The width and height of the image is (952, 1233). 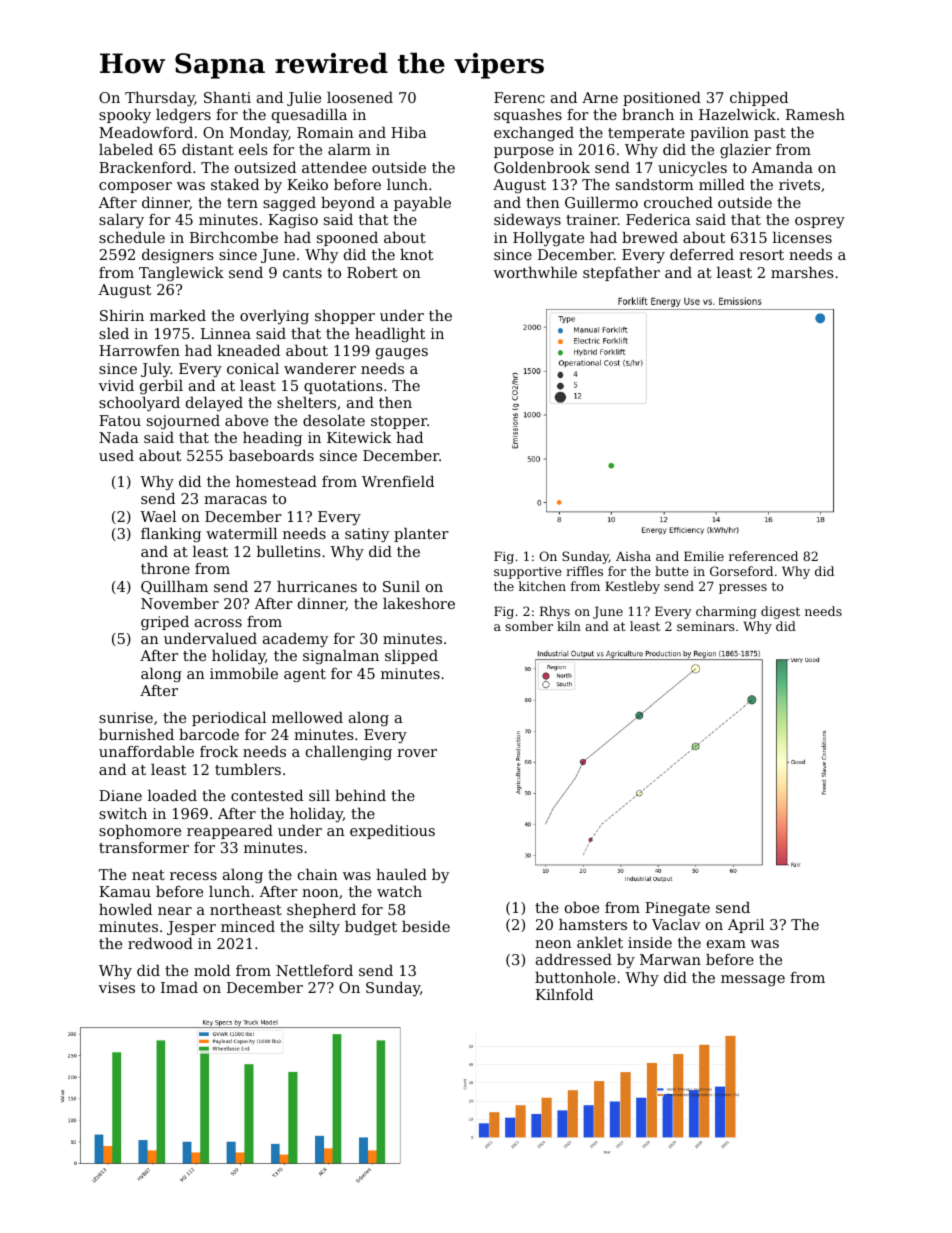 I want to click on stepfather, so click(x=621, y=274).
